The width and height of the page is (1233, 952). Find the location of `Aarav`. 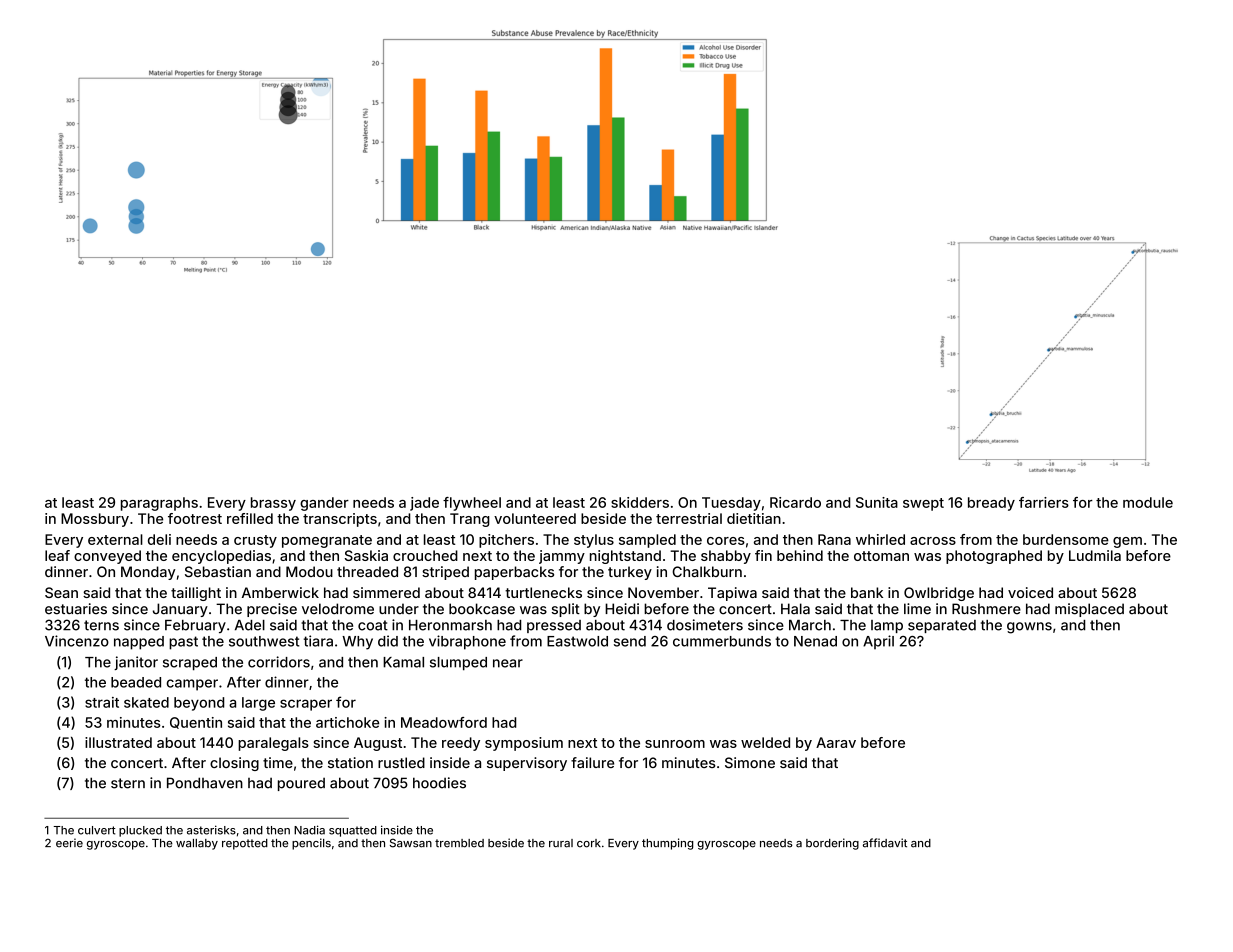

Aarav is located at coordinates (836, 742).
